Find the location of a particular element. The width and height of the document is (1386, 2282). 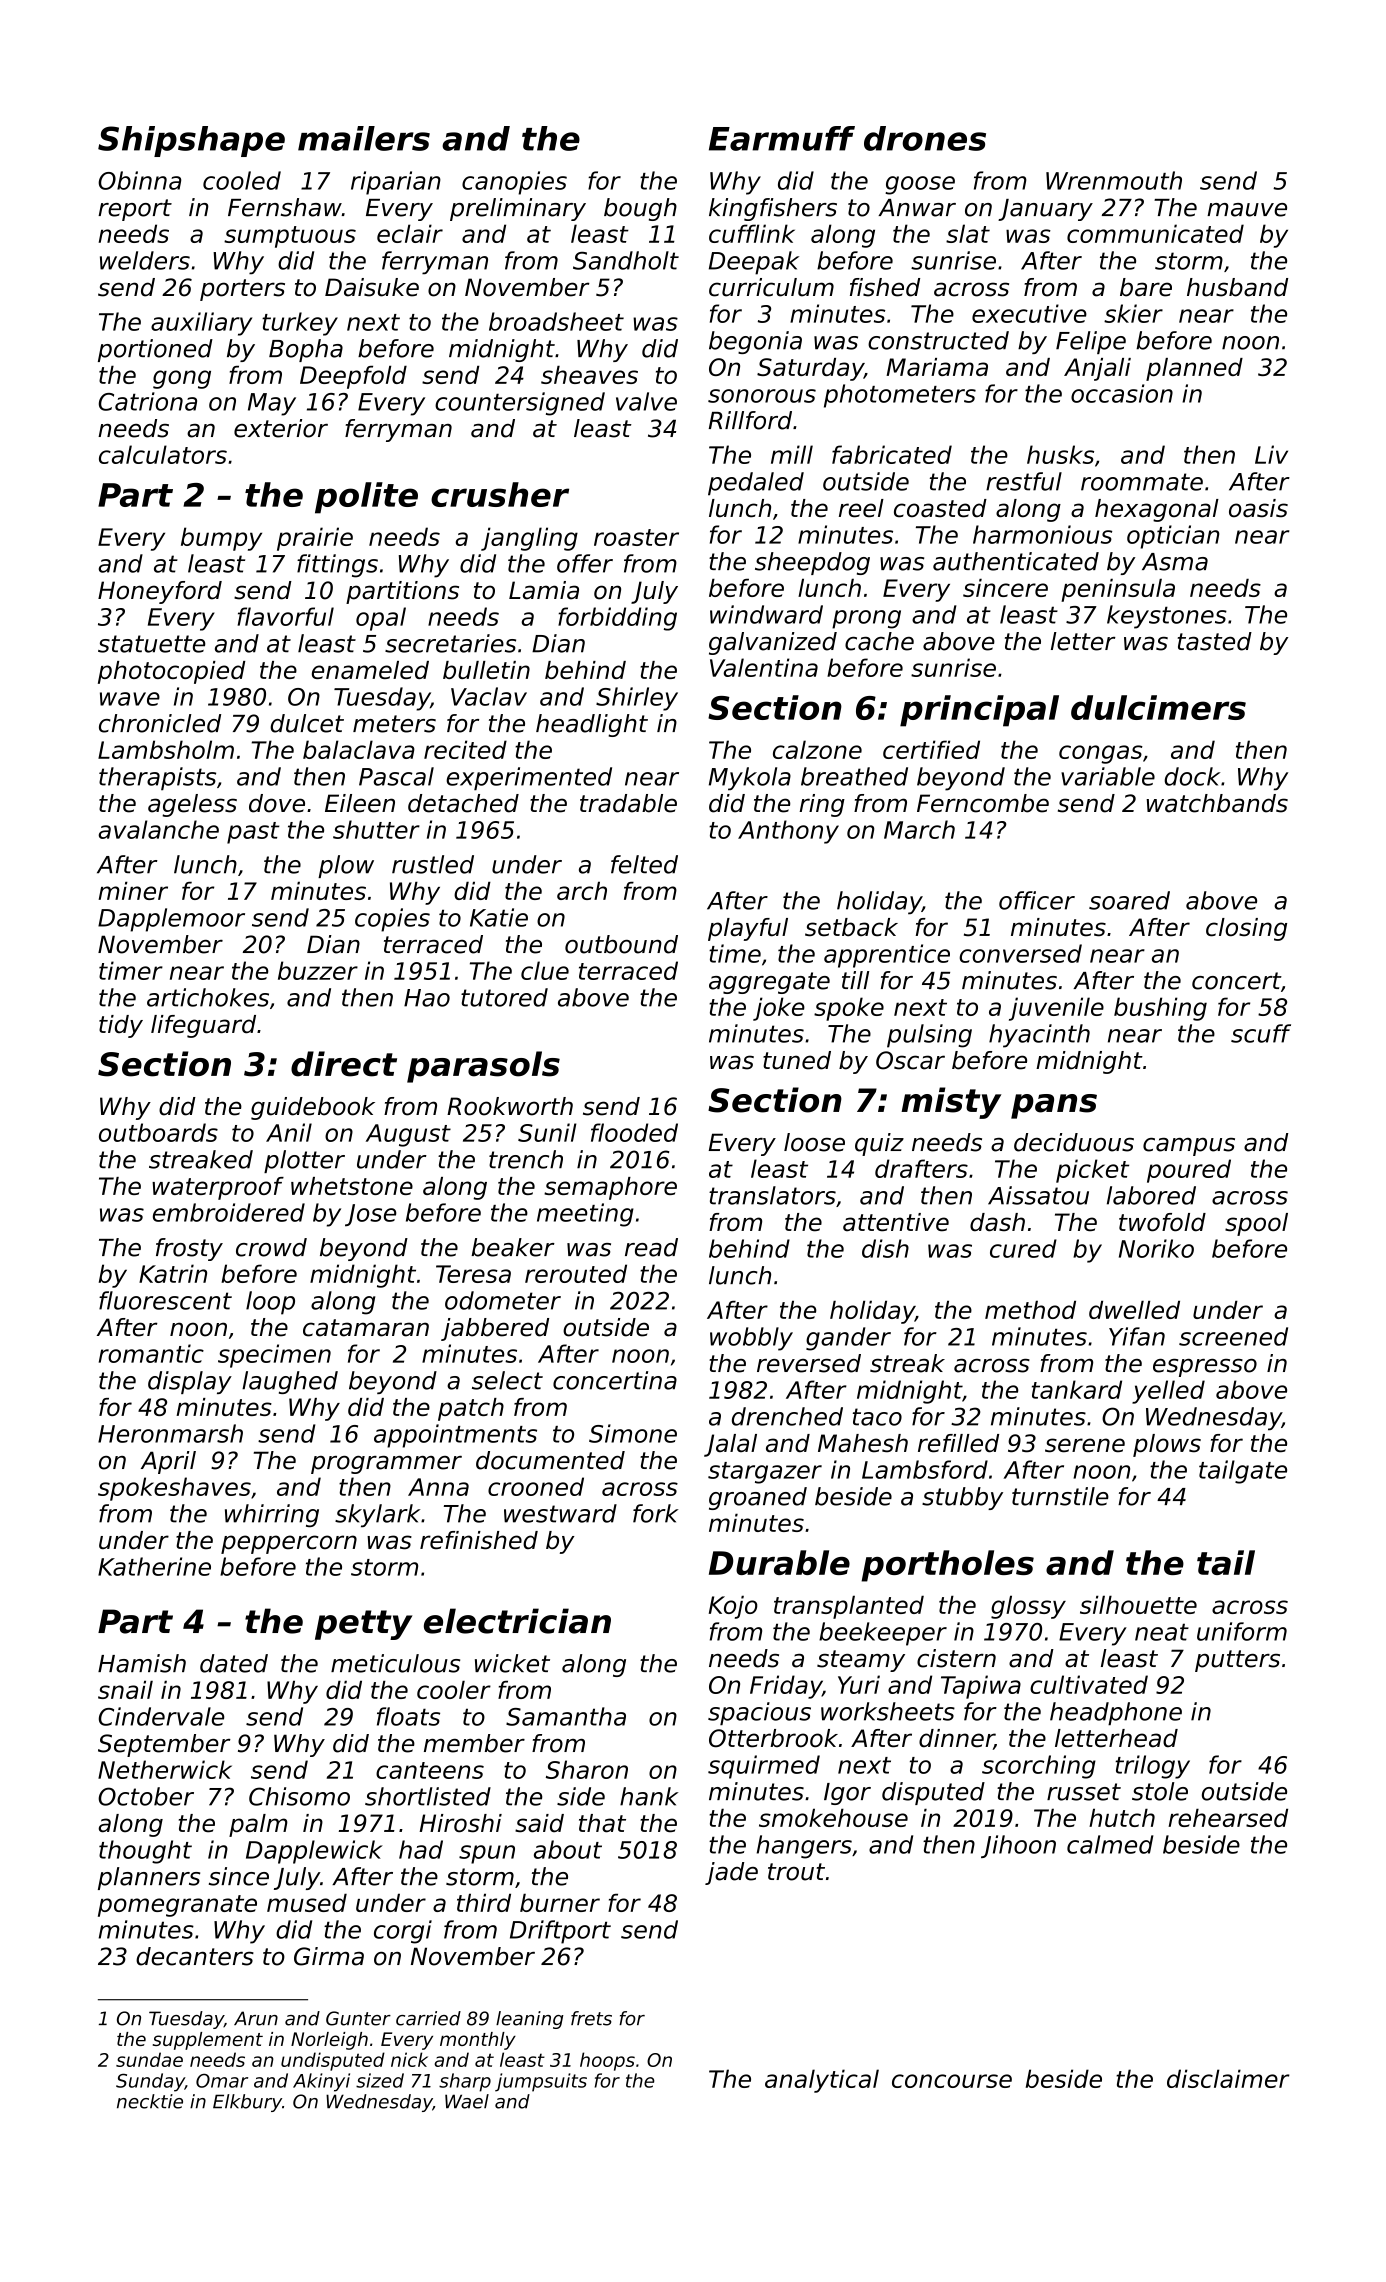

canopies is located at coordinates (514, 183).
